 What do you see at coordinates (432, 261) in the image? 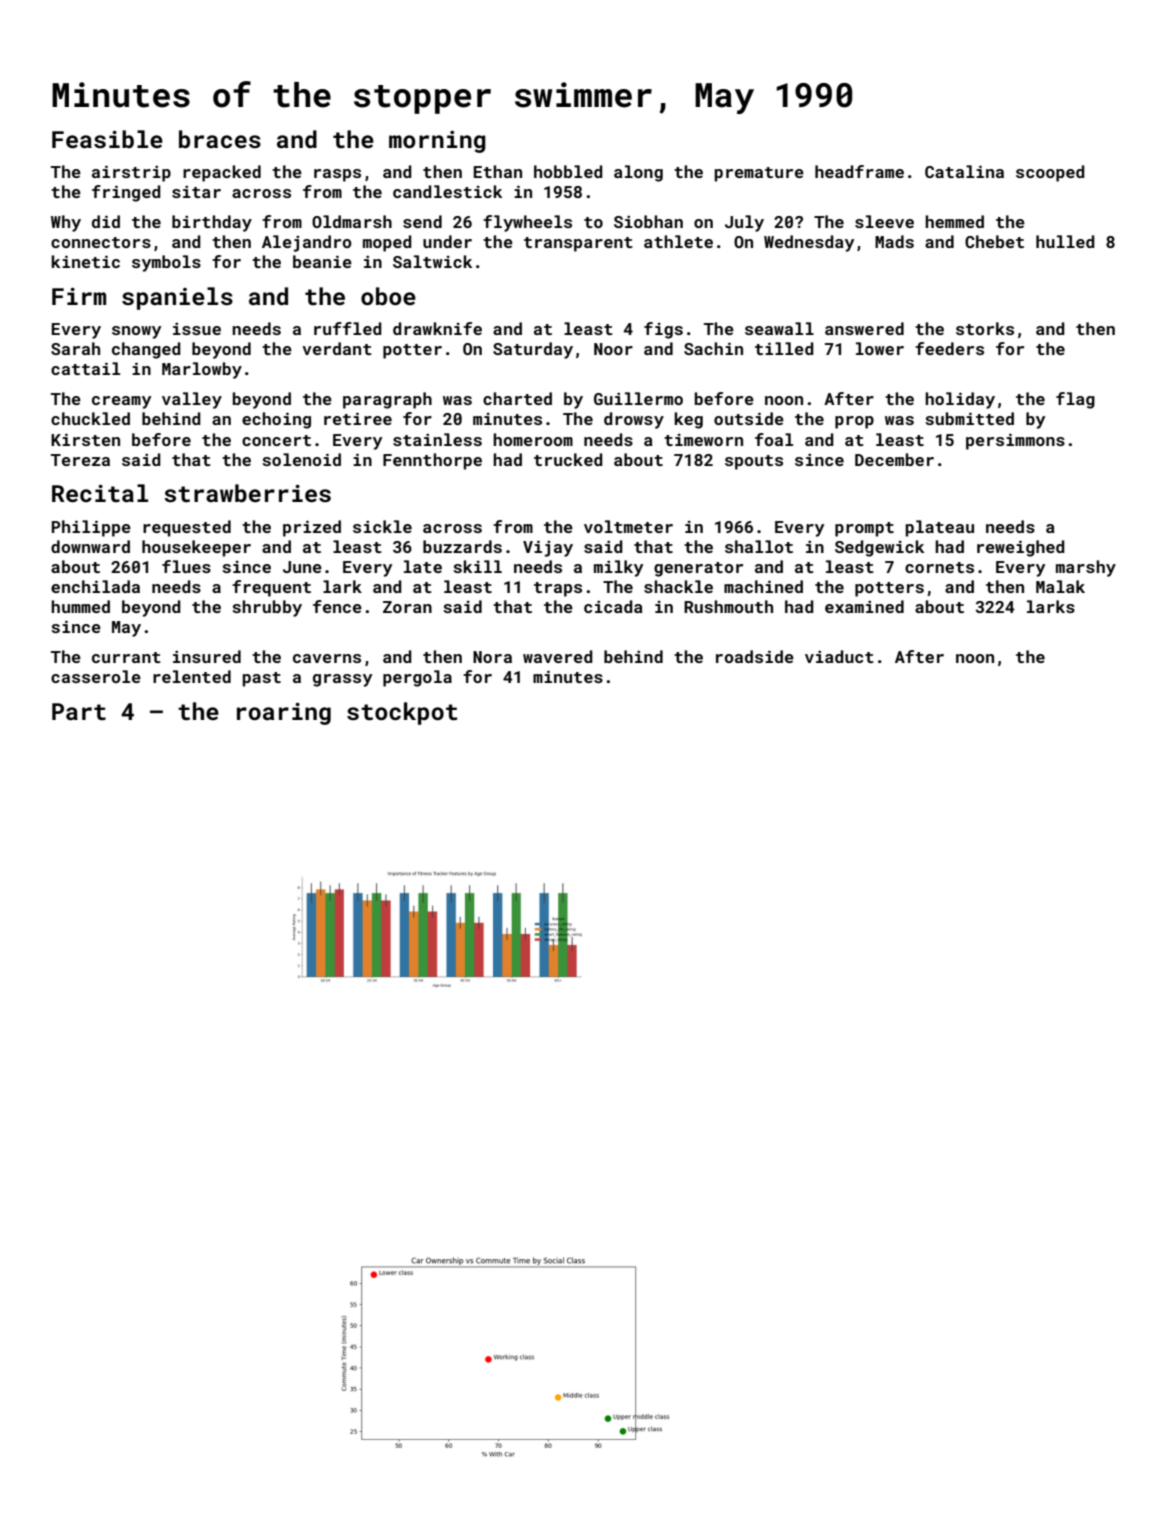
I see `Saltwick` at bounding box center [432, 261].
